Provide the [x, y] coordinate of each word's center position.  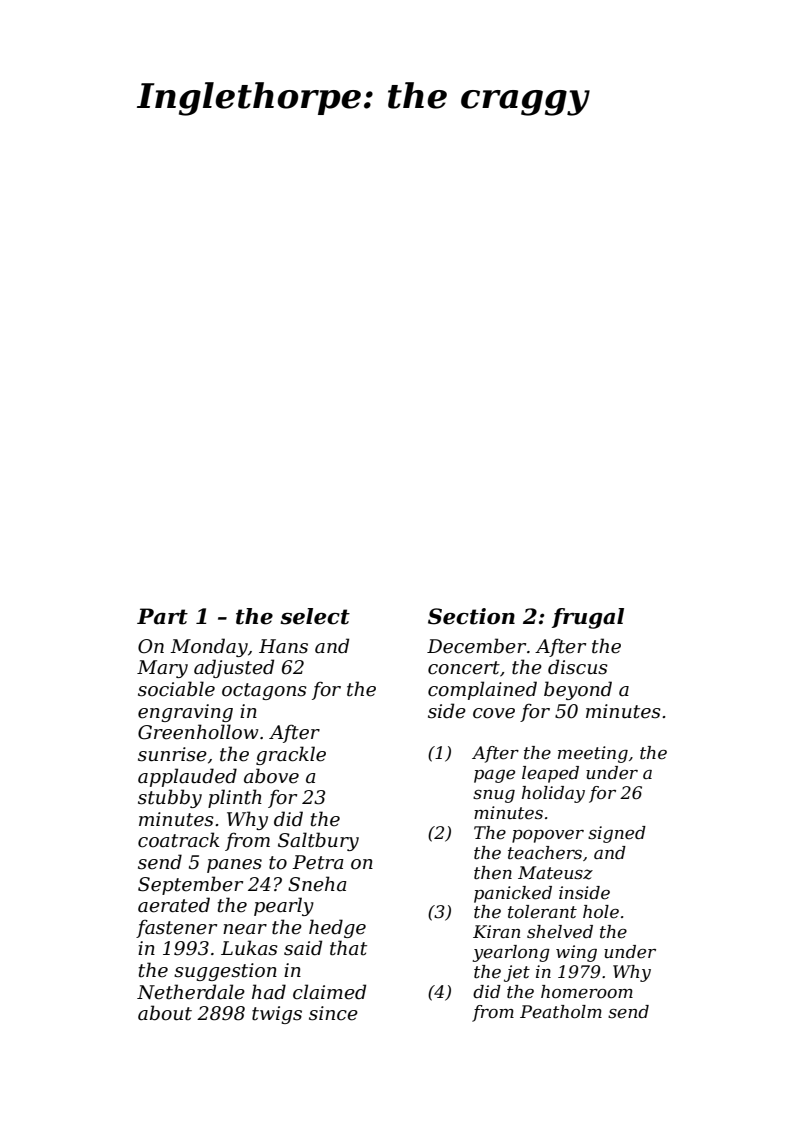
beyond [578, 690]
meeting [593, 754]
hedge [337, 928]
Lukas [249, 948]
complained [482, 690]
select [315, 616]
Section [471, 616]
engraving [185, 713]
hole [601, 912]
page [494, 776]
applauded [187, 777]
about [165, 1013]
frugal [588, 618]
